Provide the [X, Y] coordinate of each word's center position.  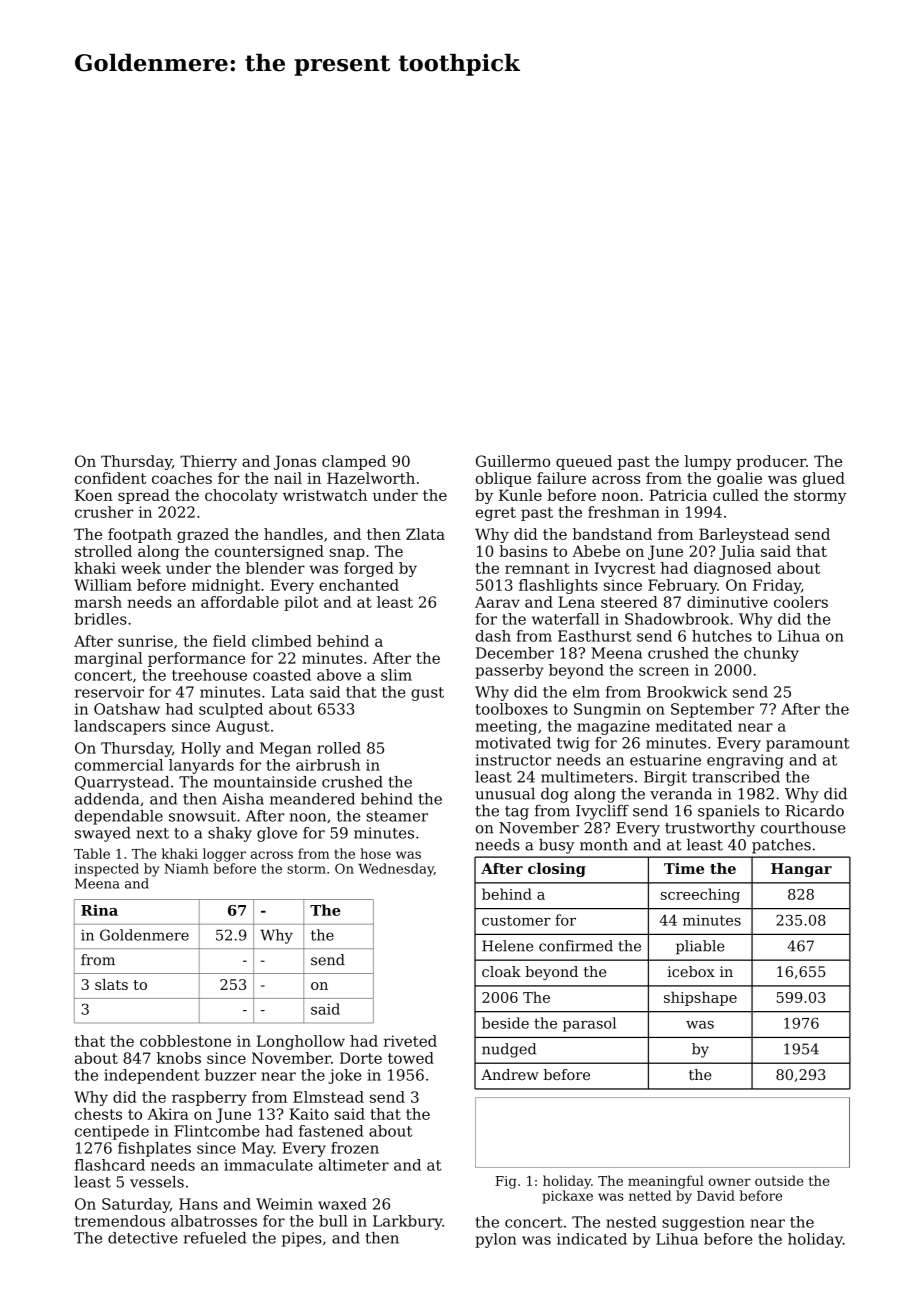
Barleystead [744, 535]
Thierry [208, 462]
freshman [624, 512]
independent [152, 1076]
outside [779, 1180]
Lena [576, 602]
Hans [198, 1204]
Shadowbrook [677, 619]
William [103, 585]
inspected [107, 870]
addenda [107, 799]
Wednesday [396, 870]
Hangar [801, 870]
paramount [807, 745]
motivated [513, 743]
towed [411, 1058]
